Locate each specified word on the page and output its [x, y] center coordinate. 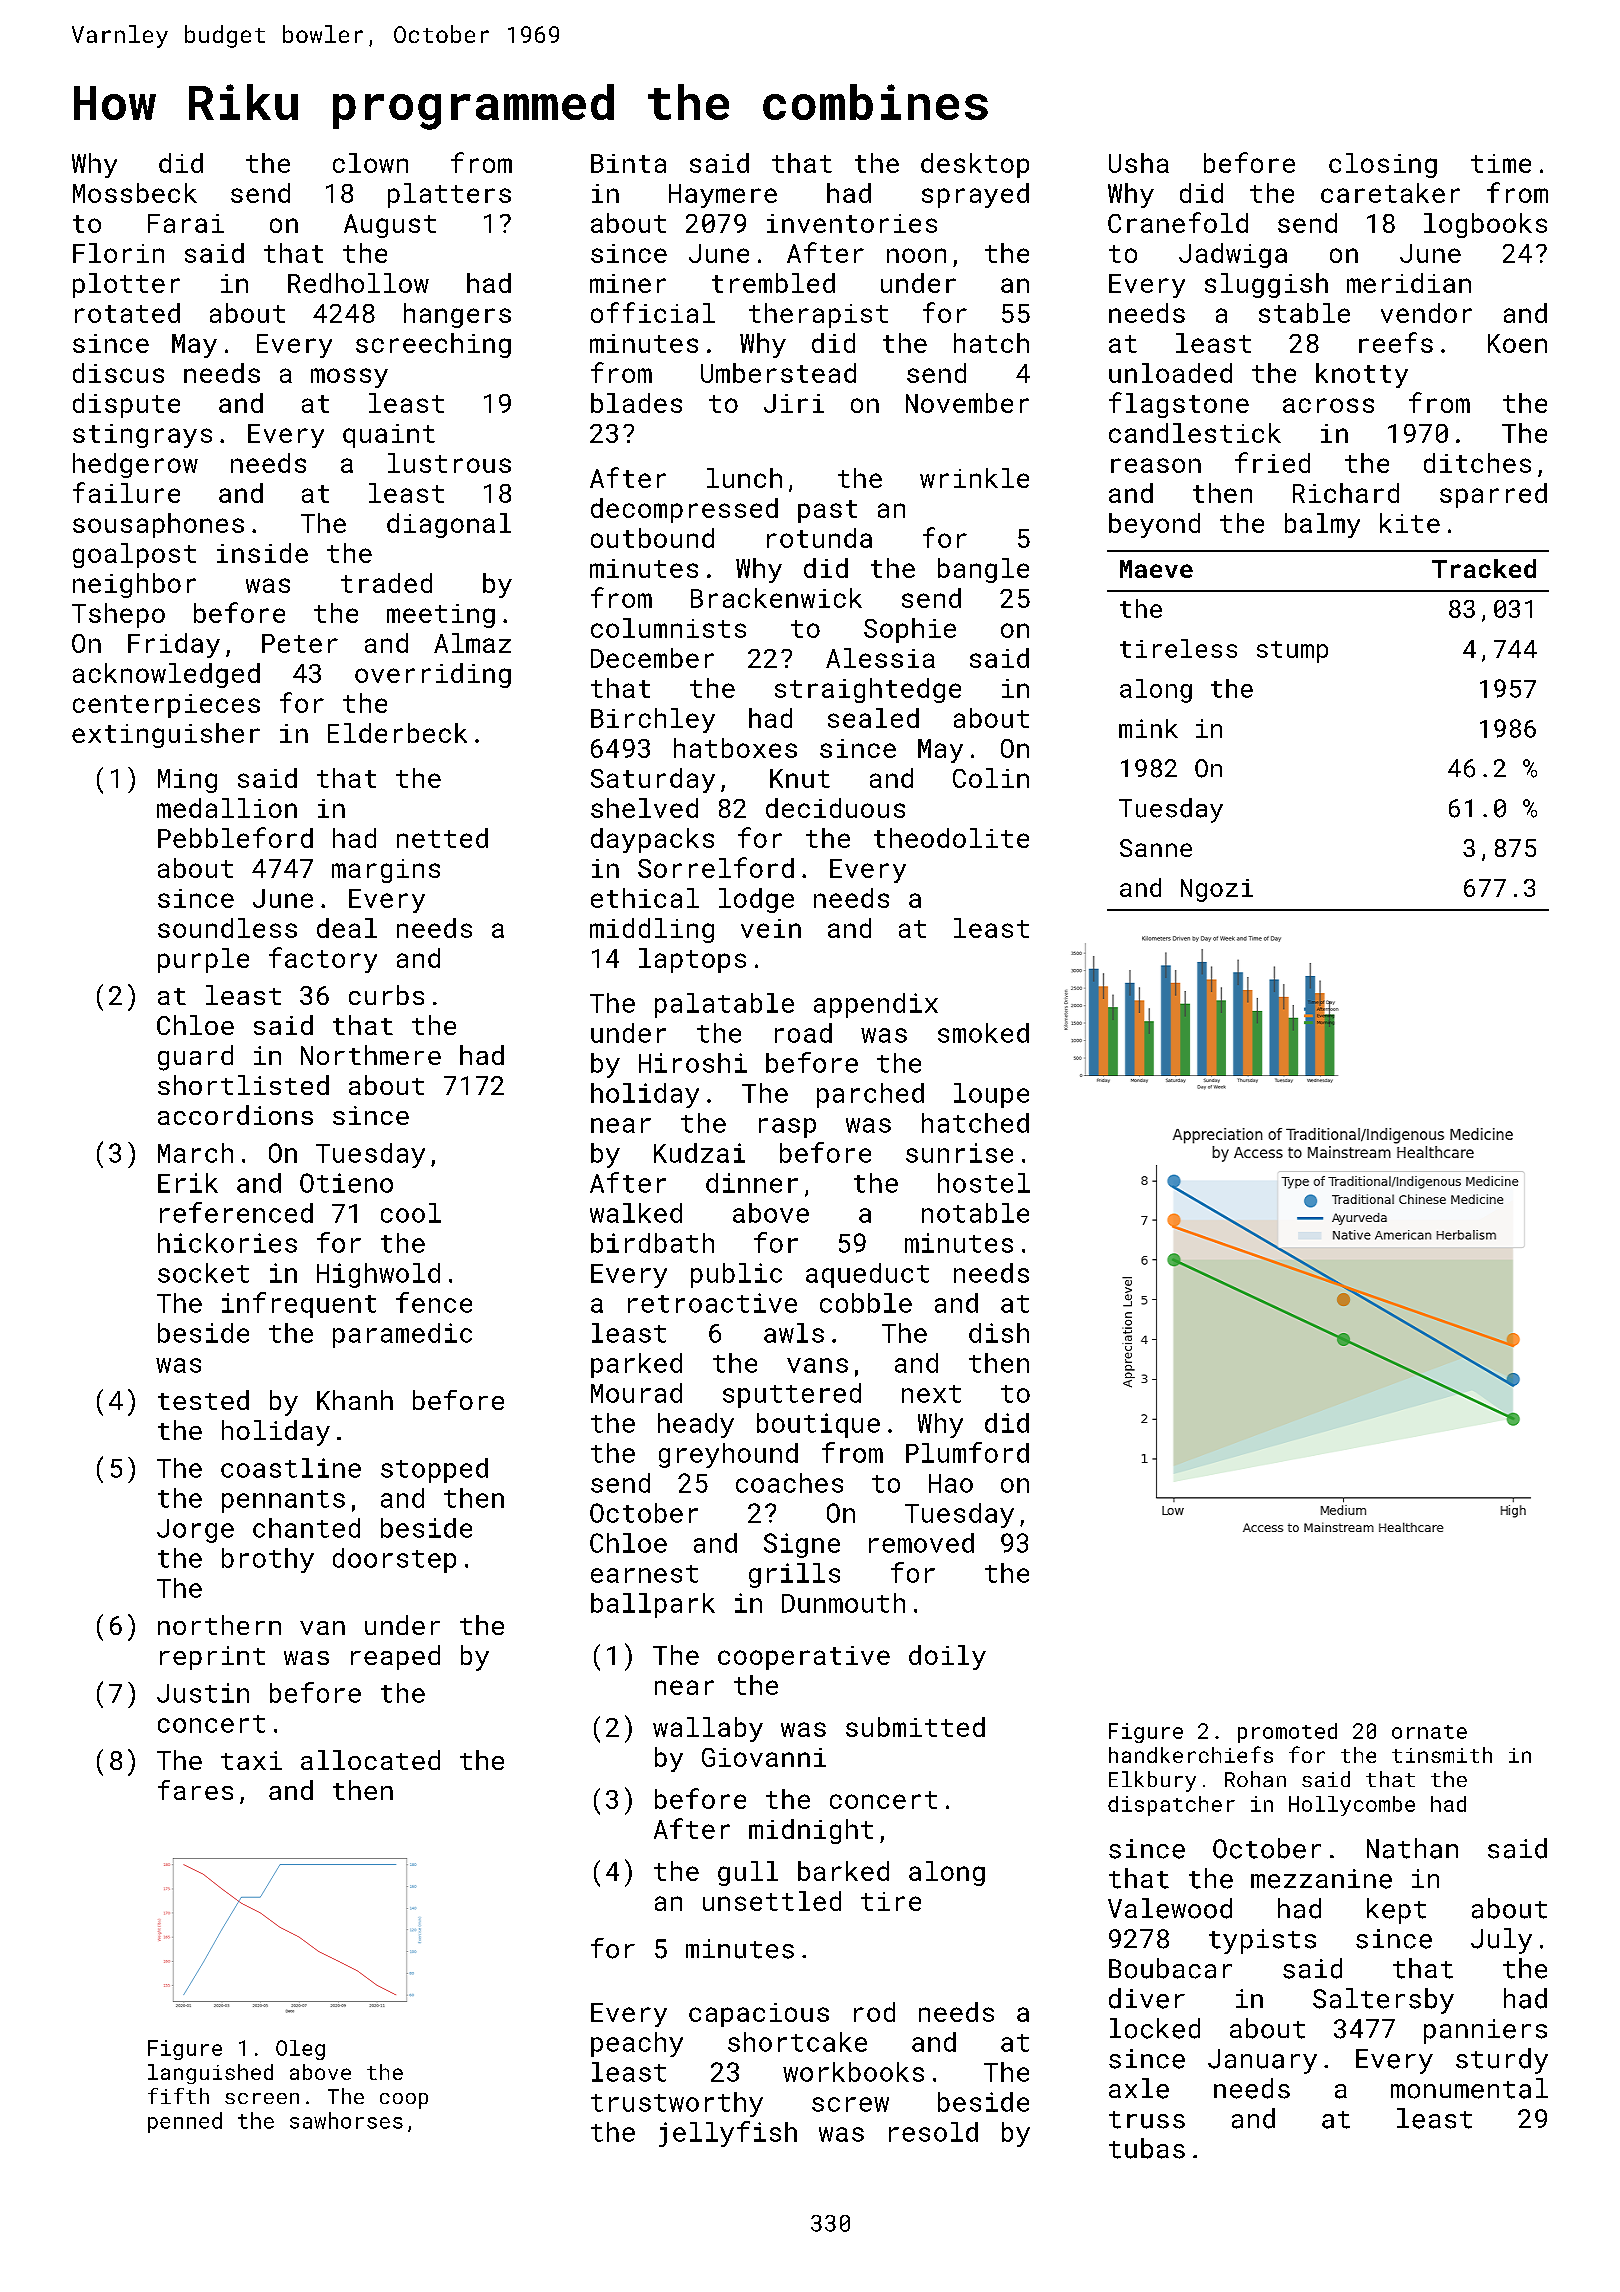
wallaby [708, 1729]
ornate [1429, 1732]
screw [850, 2104]
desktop [975, 165]
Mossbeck [135, 193]
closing [1383, 165]
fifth [178, 2096]
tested [203, 1400]
